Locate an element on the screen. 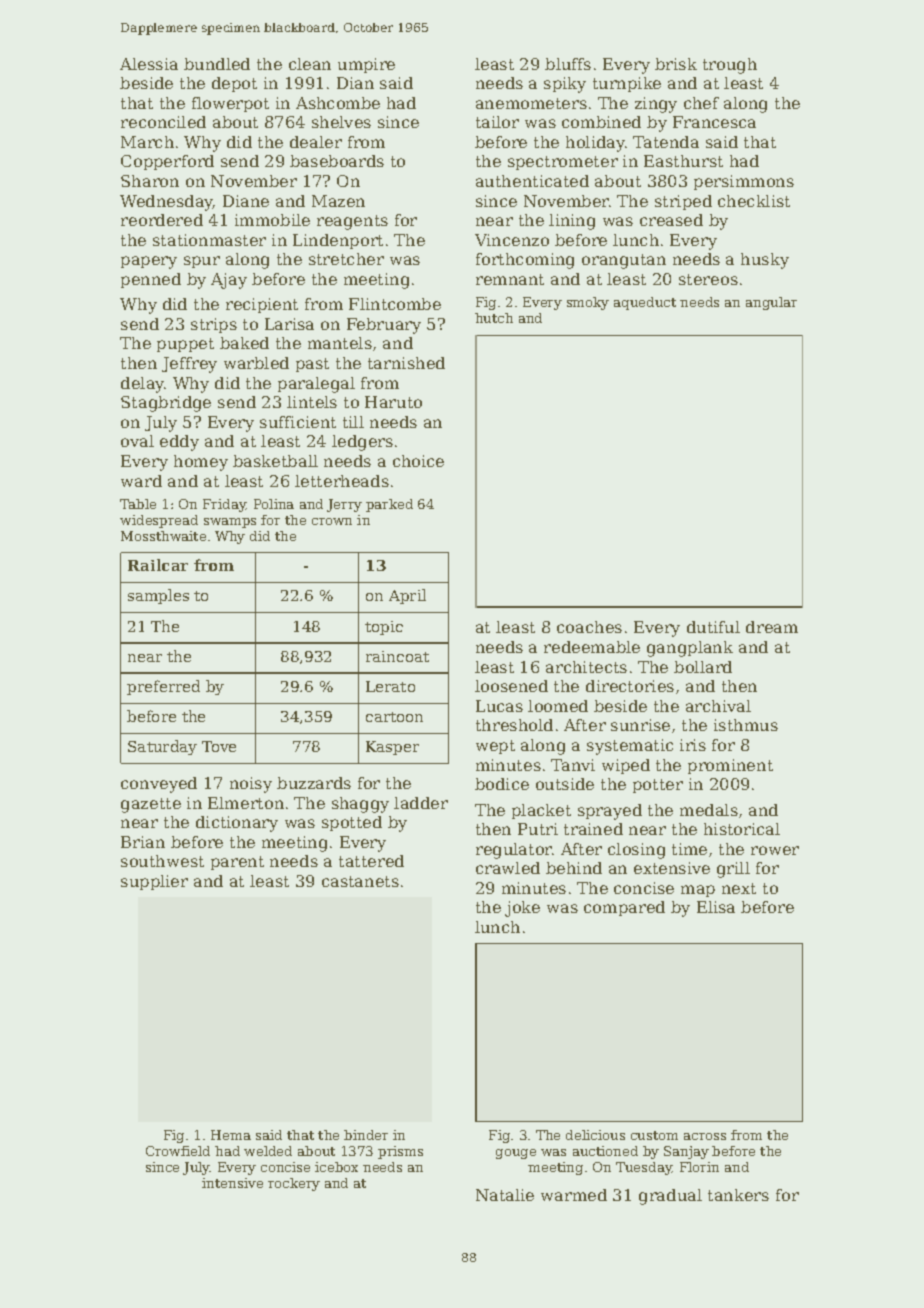  extensive is located at coordinates (672, 868).
